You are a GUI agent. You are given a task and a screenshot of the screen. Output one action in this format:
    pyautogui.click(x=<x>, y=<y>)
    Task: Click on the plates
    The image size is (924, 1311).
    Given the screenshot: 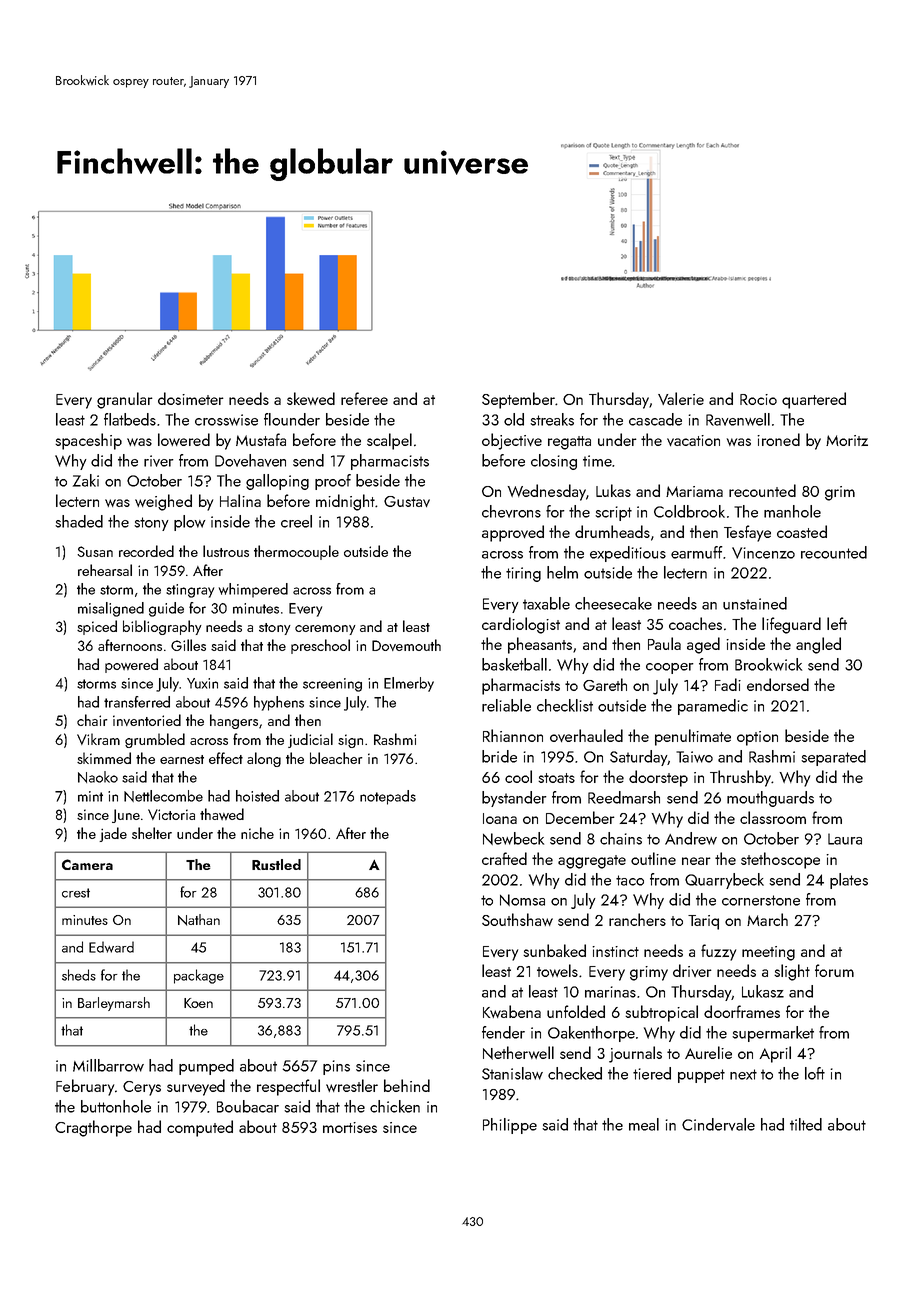 What is the action you would take?
    pyautogui.click(x=849, y=881)
